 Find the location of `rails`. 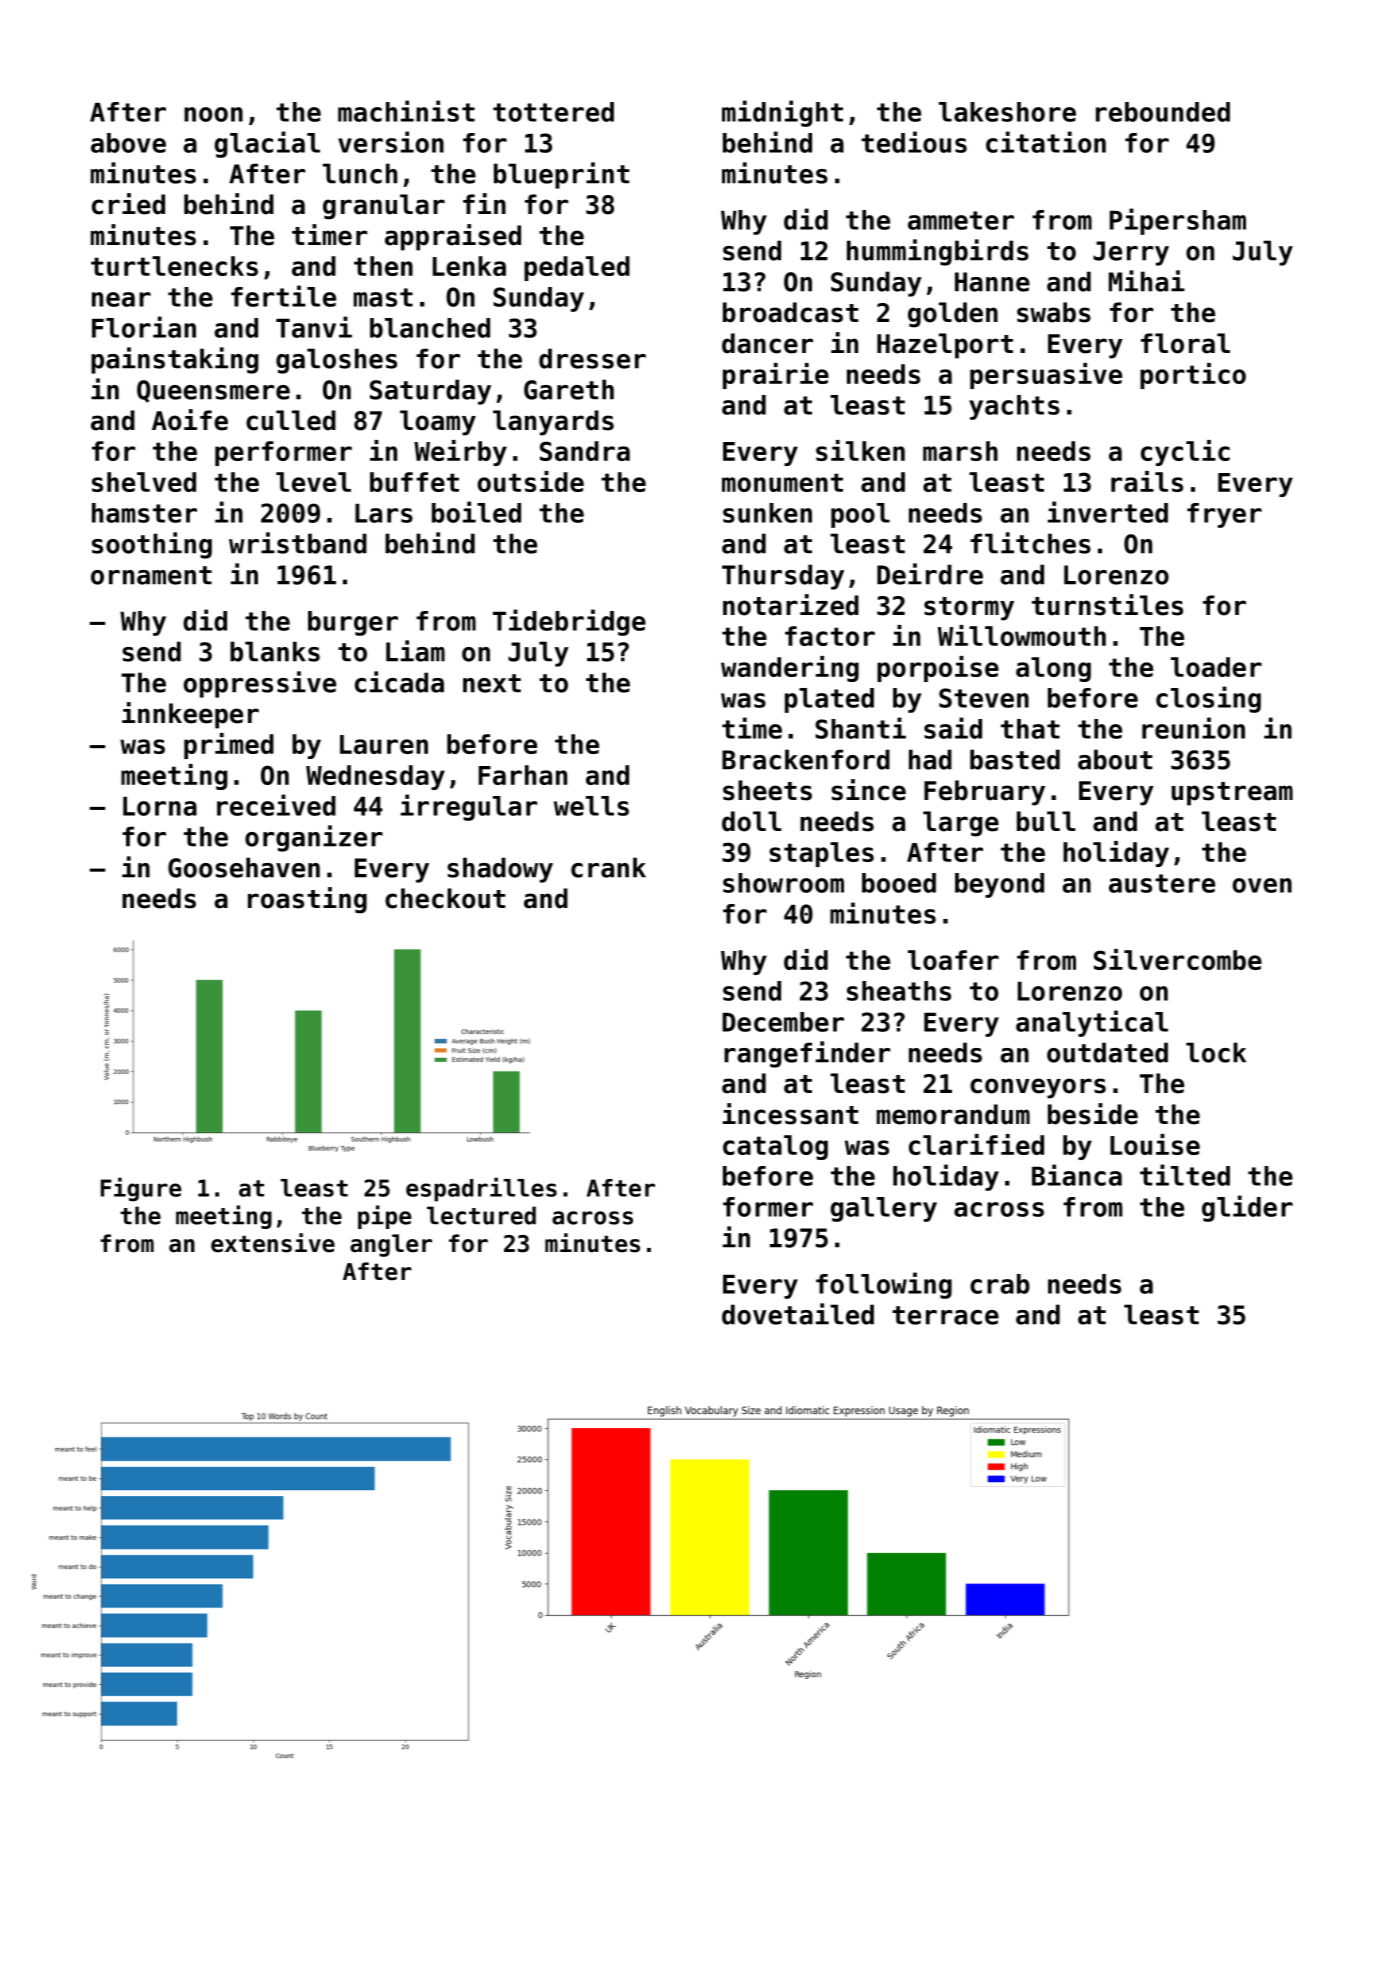

rails is located at coordinates (1147, 481).
